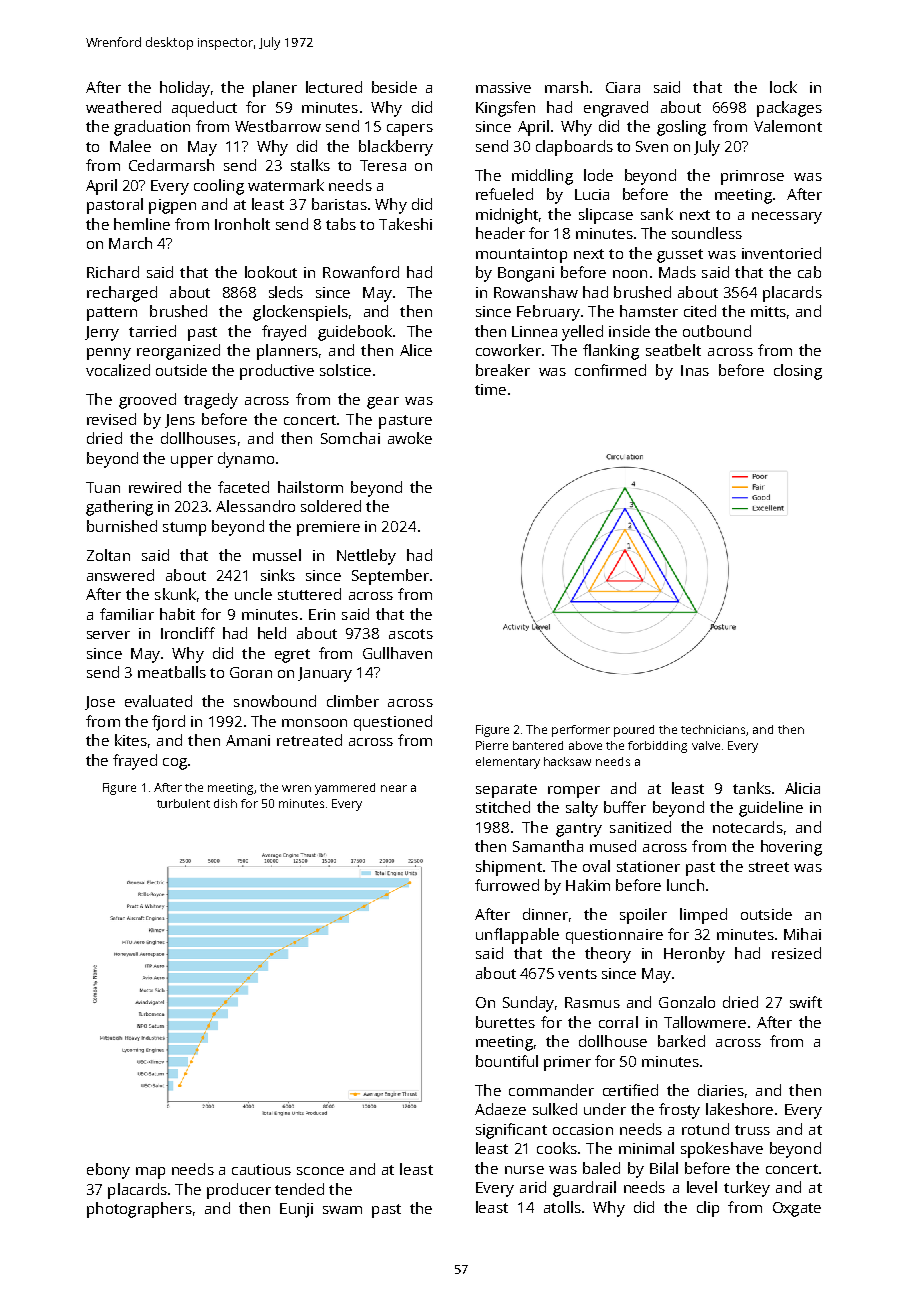  Describe the element at coordinates (242, 224) in the page. I see `Ironholt` at that location.
